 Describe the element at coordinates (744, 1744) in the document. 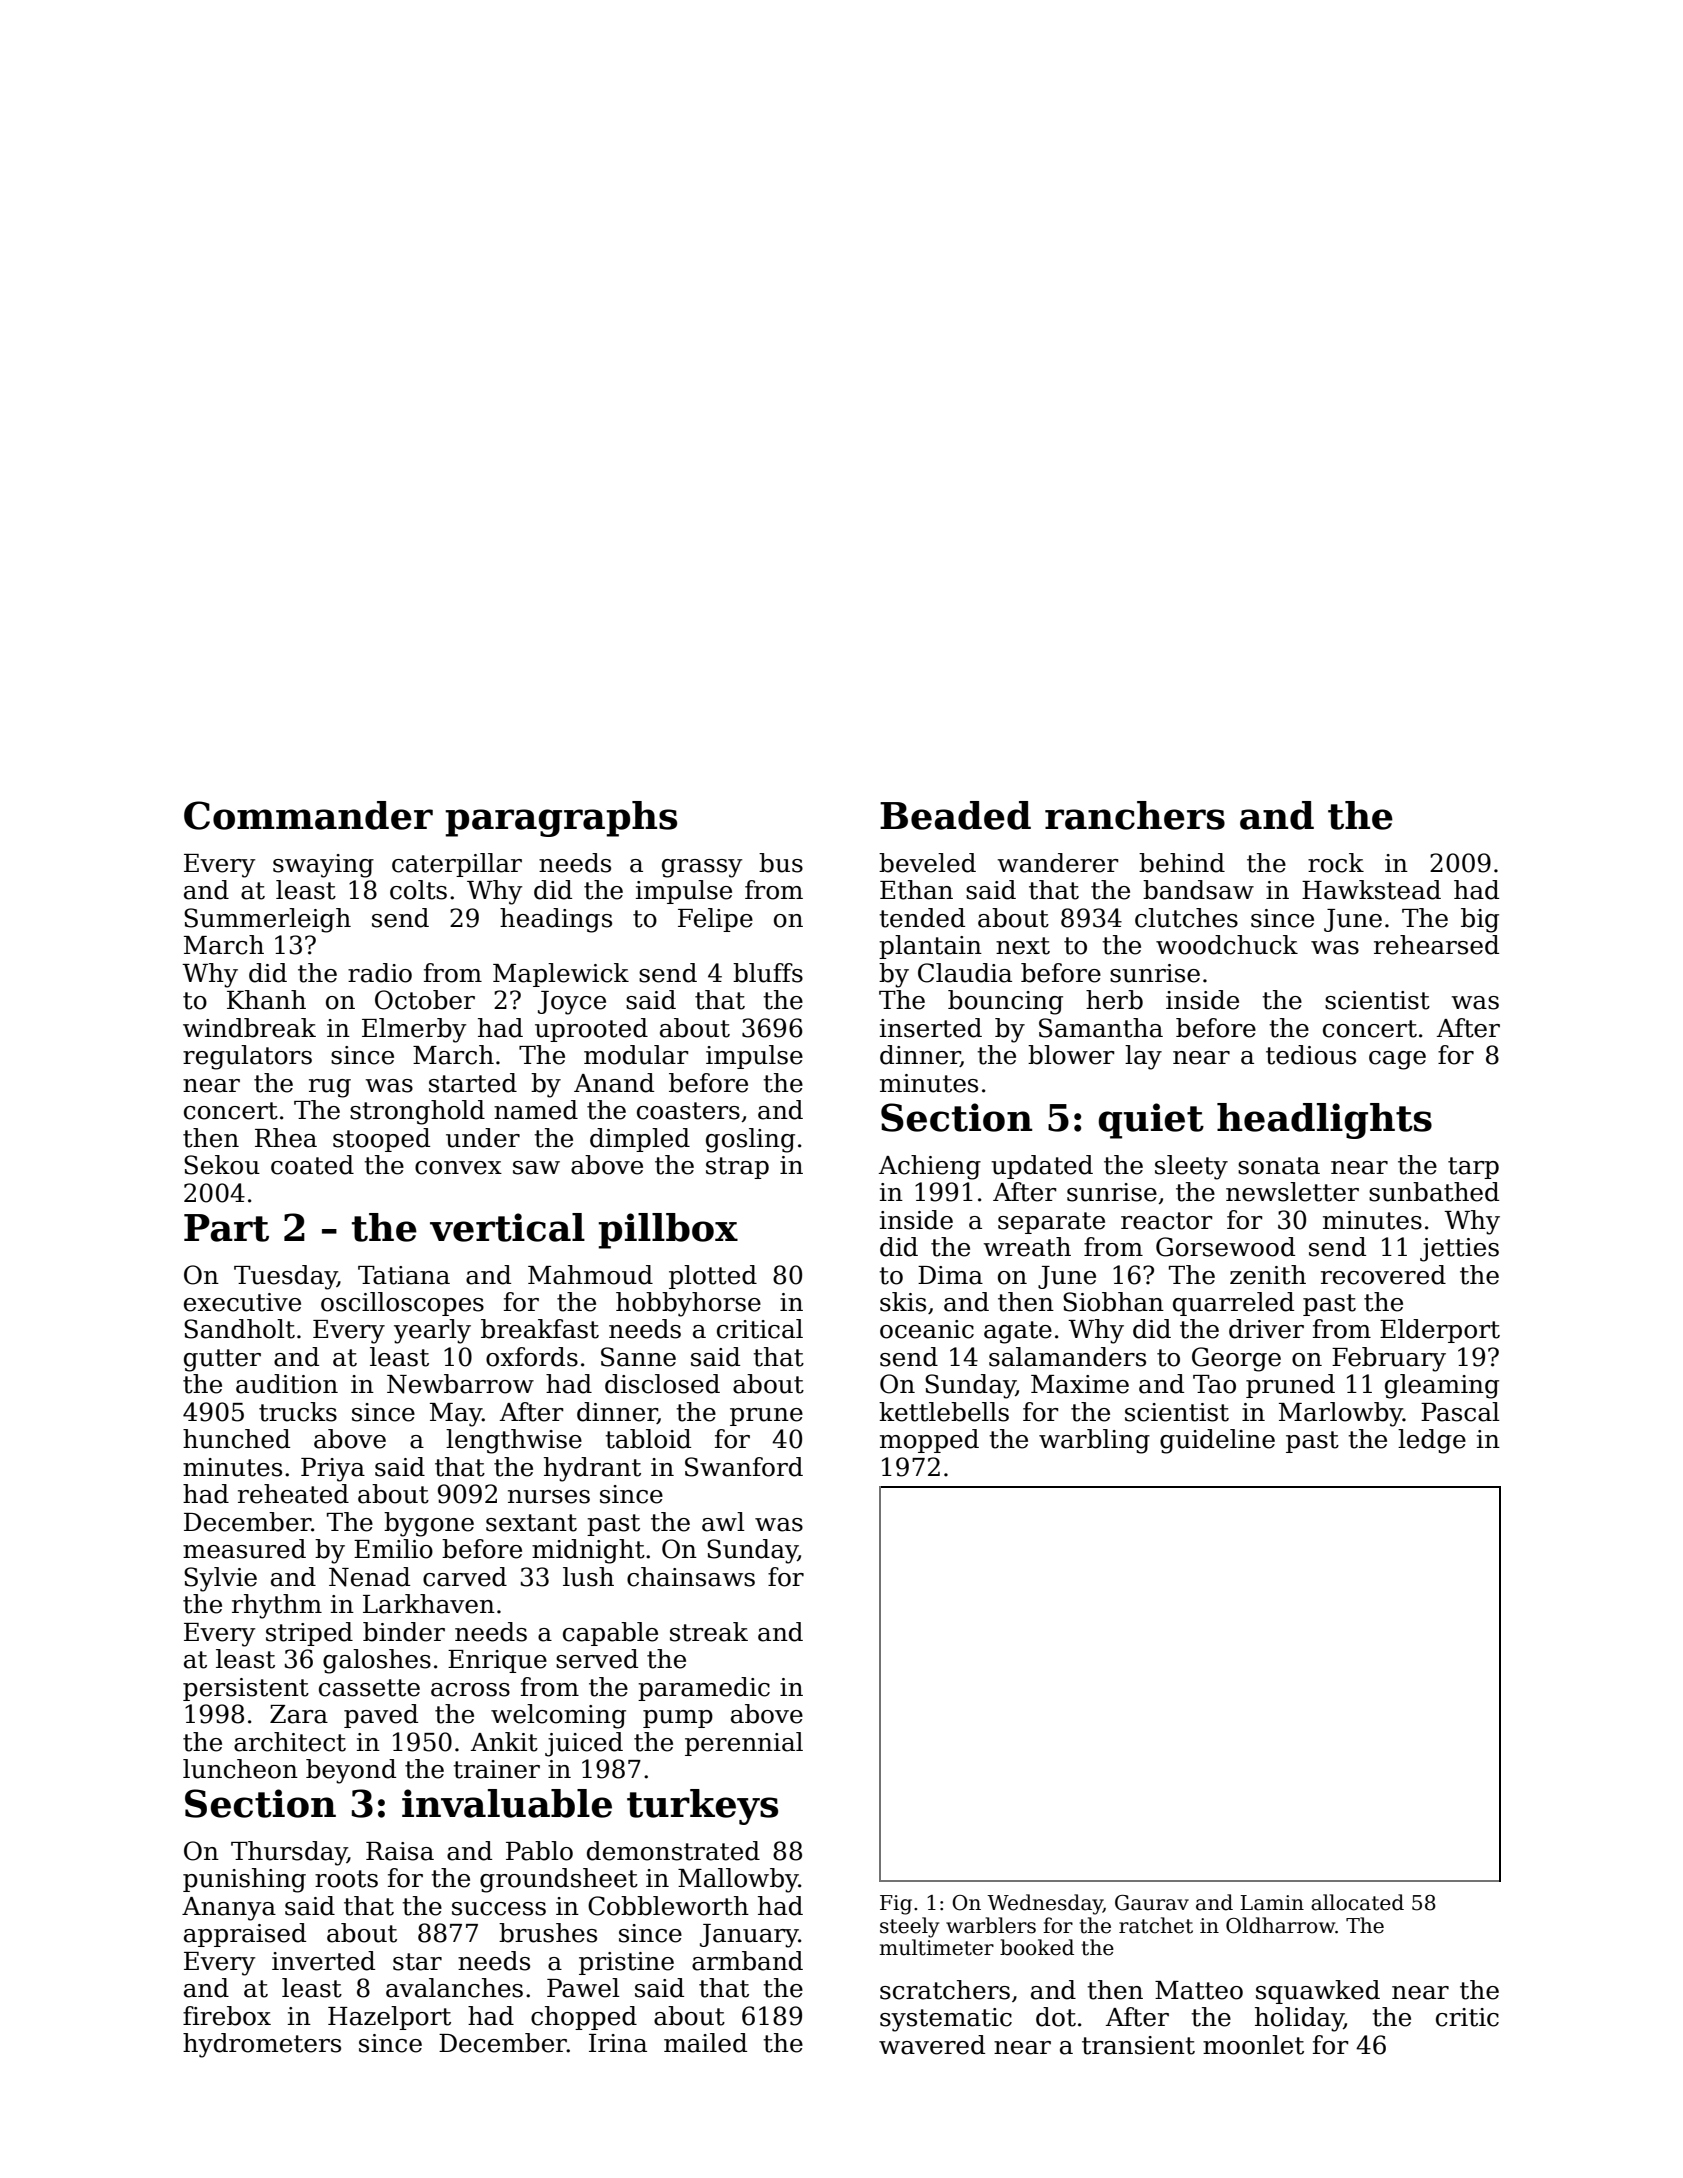

I see `perennial` at that location.
